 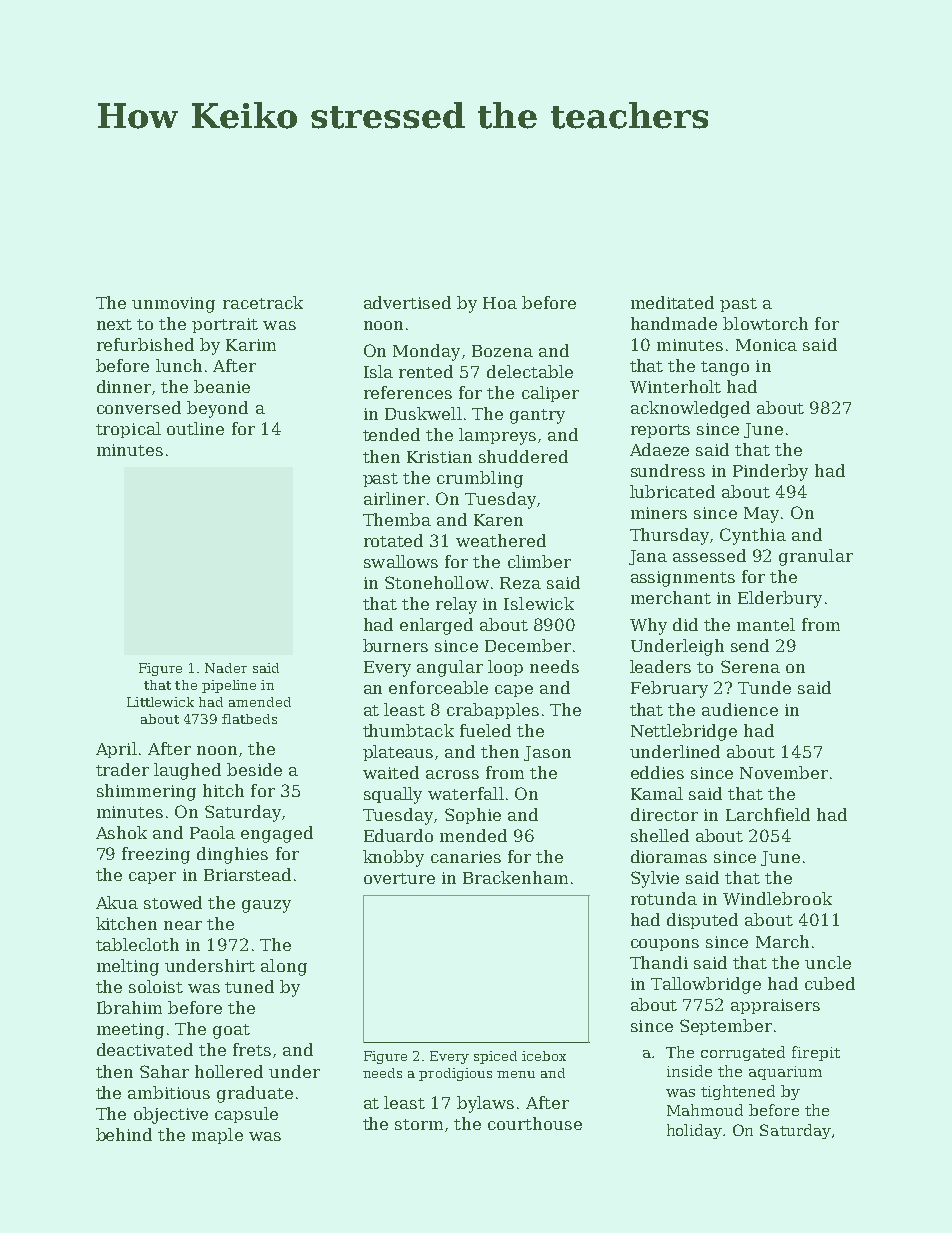 What do you see at coordinates (765, 323) in the screenshot?
I see `blowtorch` at bounding box center [765, 323].
